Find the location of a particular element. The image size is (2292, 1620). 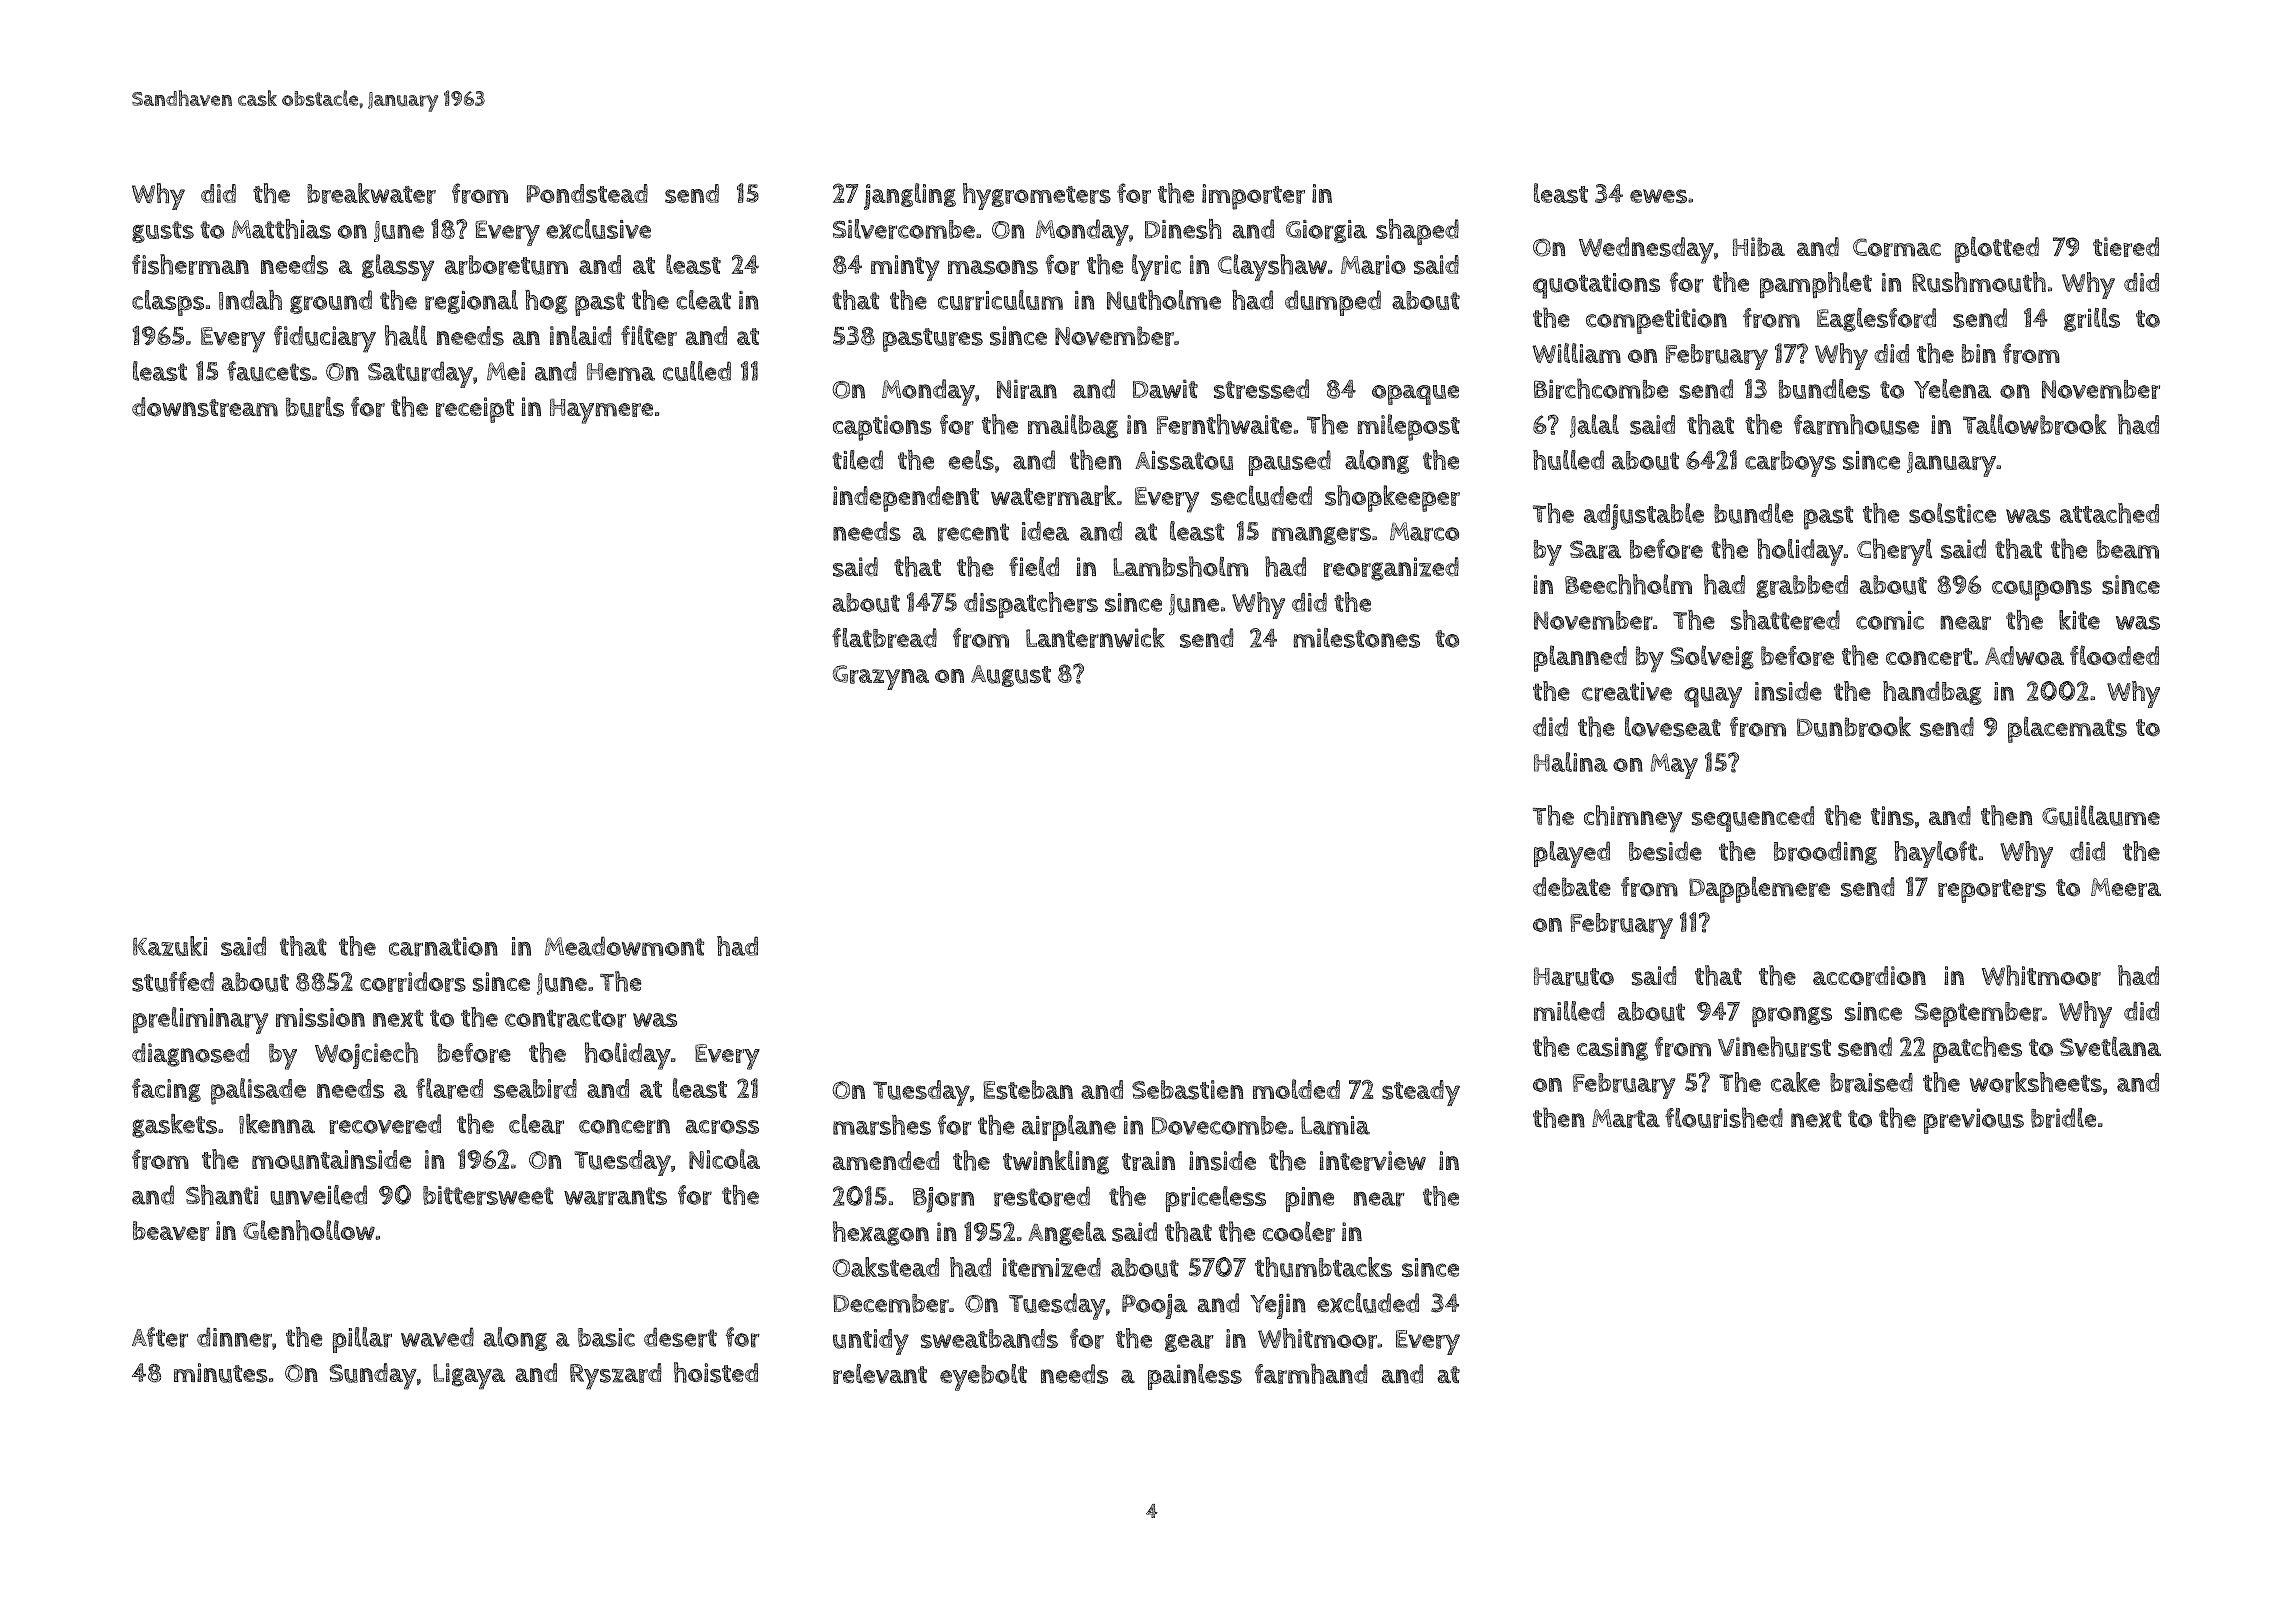

shattered is located at coordinates (1785, 620).
